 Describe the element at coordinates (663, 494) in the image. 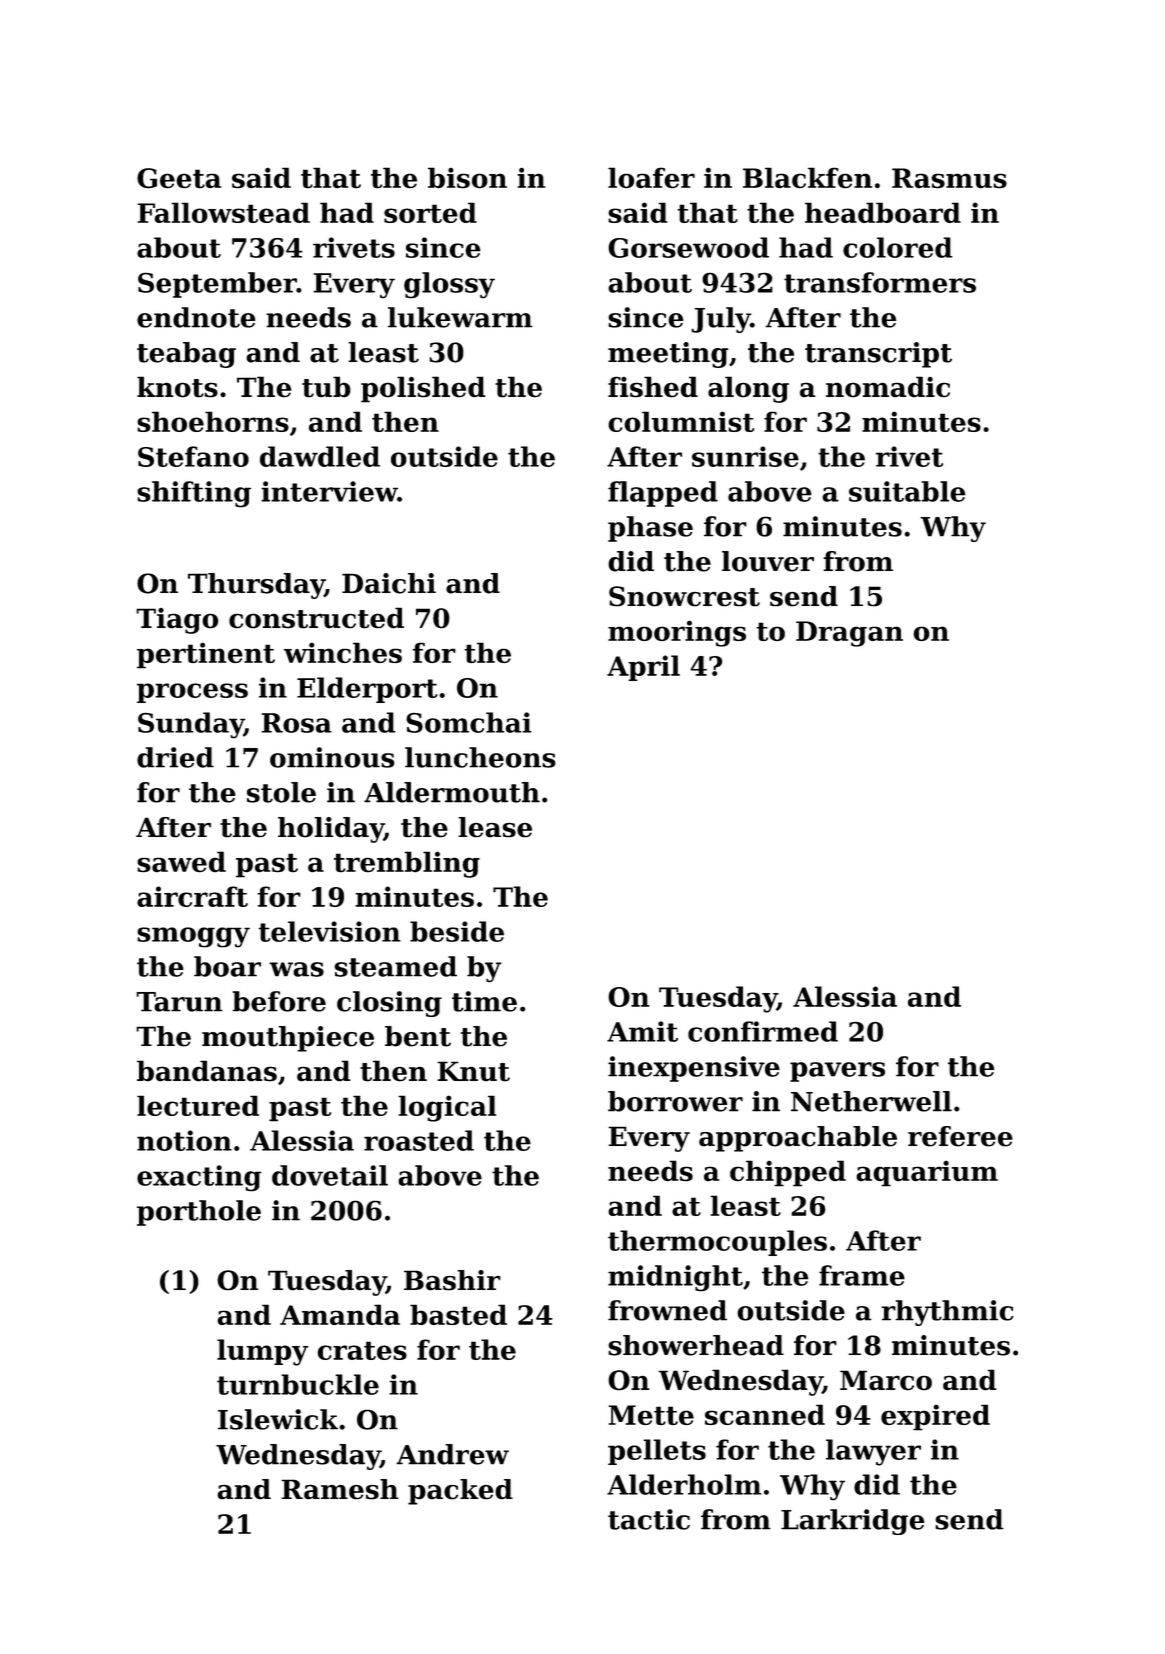

I see `flapped` at that location.
